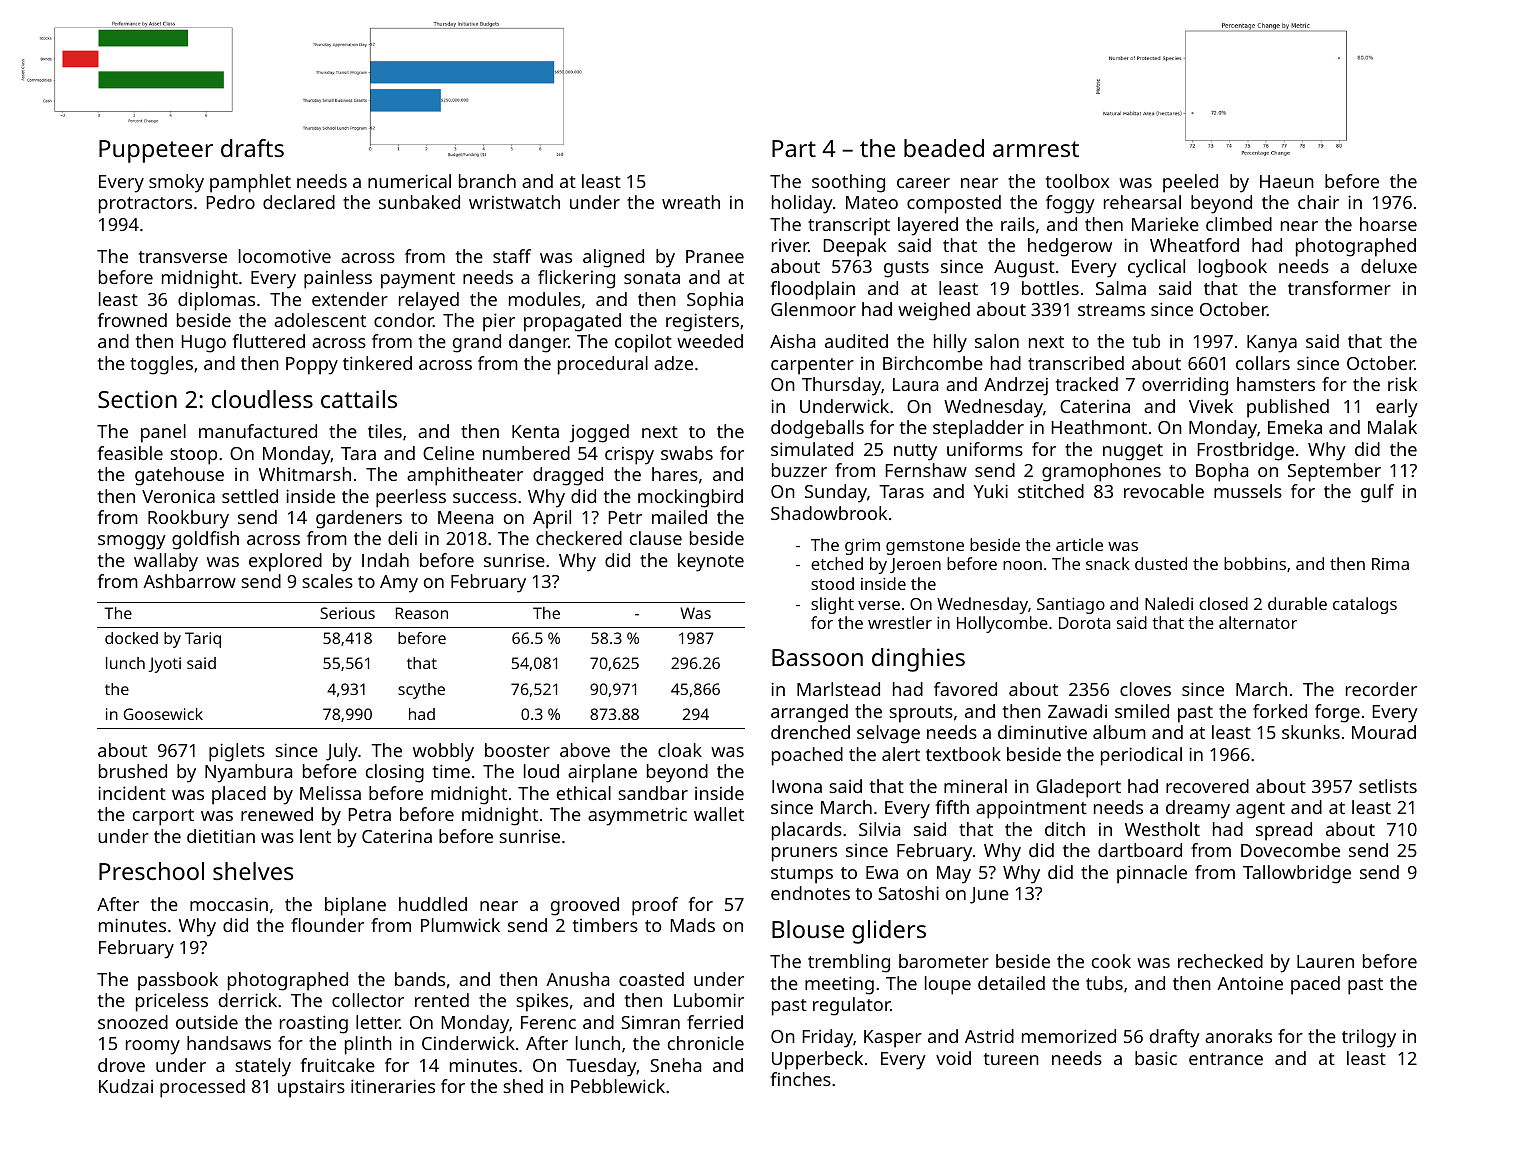 The width and height of the screenshot is (1515, 1170). Describe the element at coordinates (1248, 491) in the screenshot. I see `mussels` at that location.
